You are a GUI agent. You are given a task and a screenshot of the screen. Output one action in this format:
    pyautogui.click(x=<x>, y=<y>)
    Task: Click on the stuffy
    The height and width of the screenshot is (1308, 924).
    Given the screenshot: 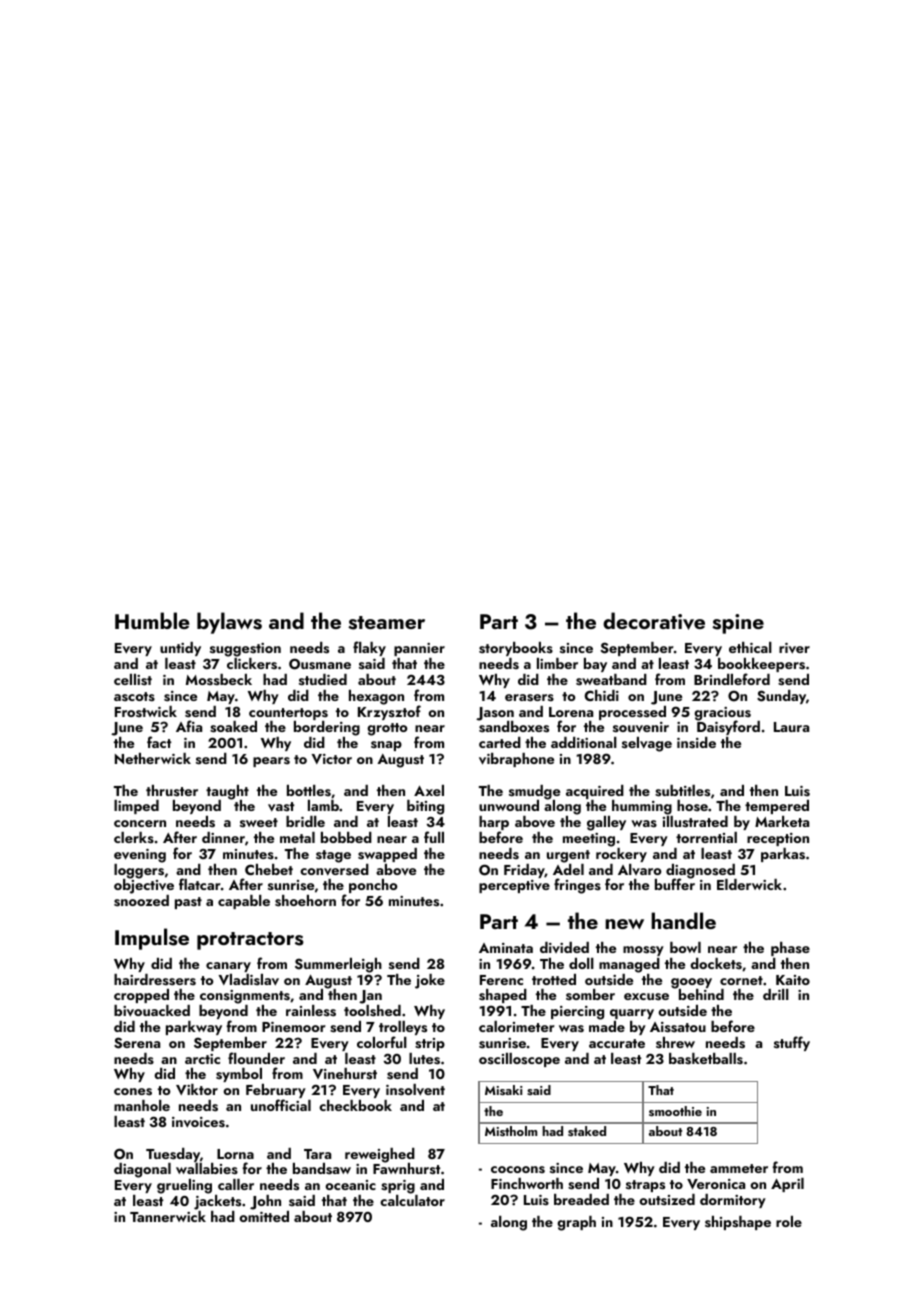 What is the action you would take?
    pyautogui.click(x=792, y=1043)
